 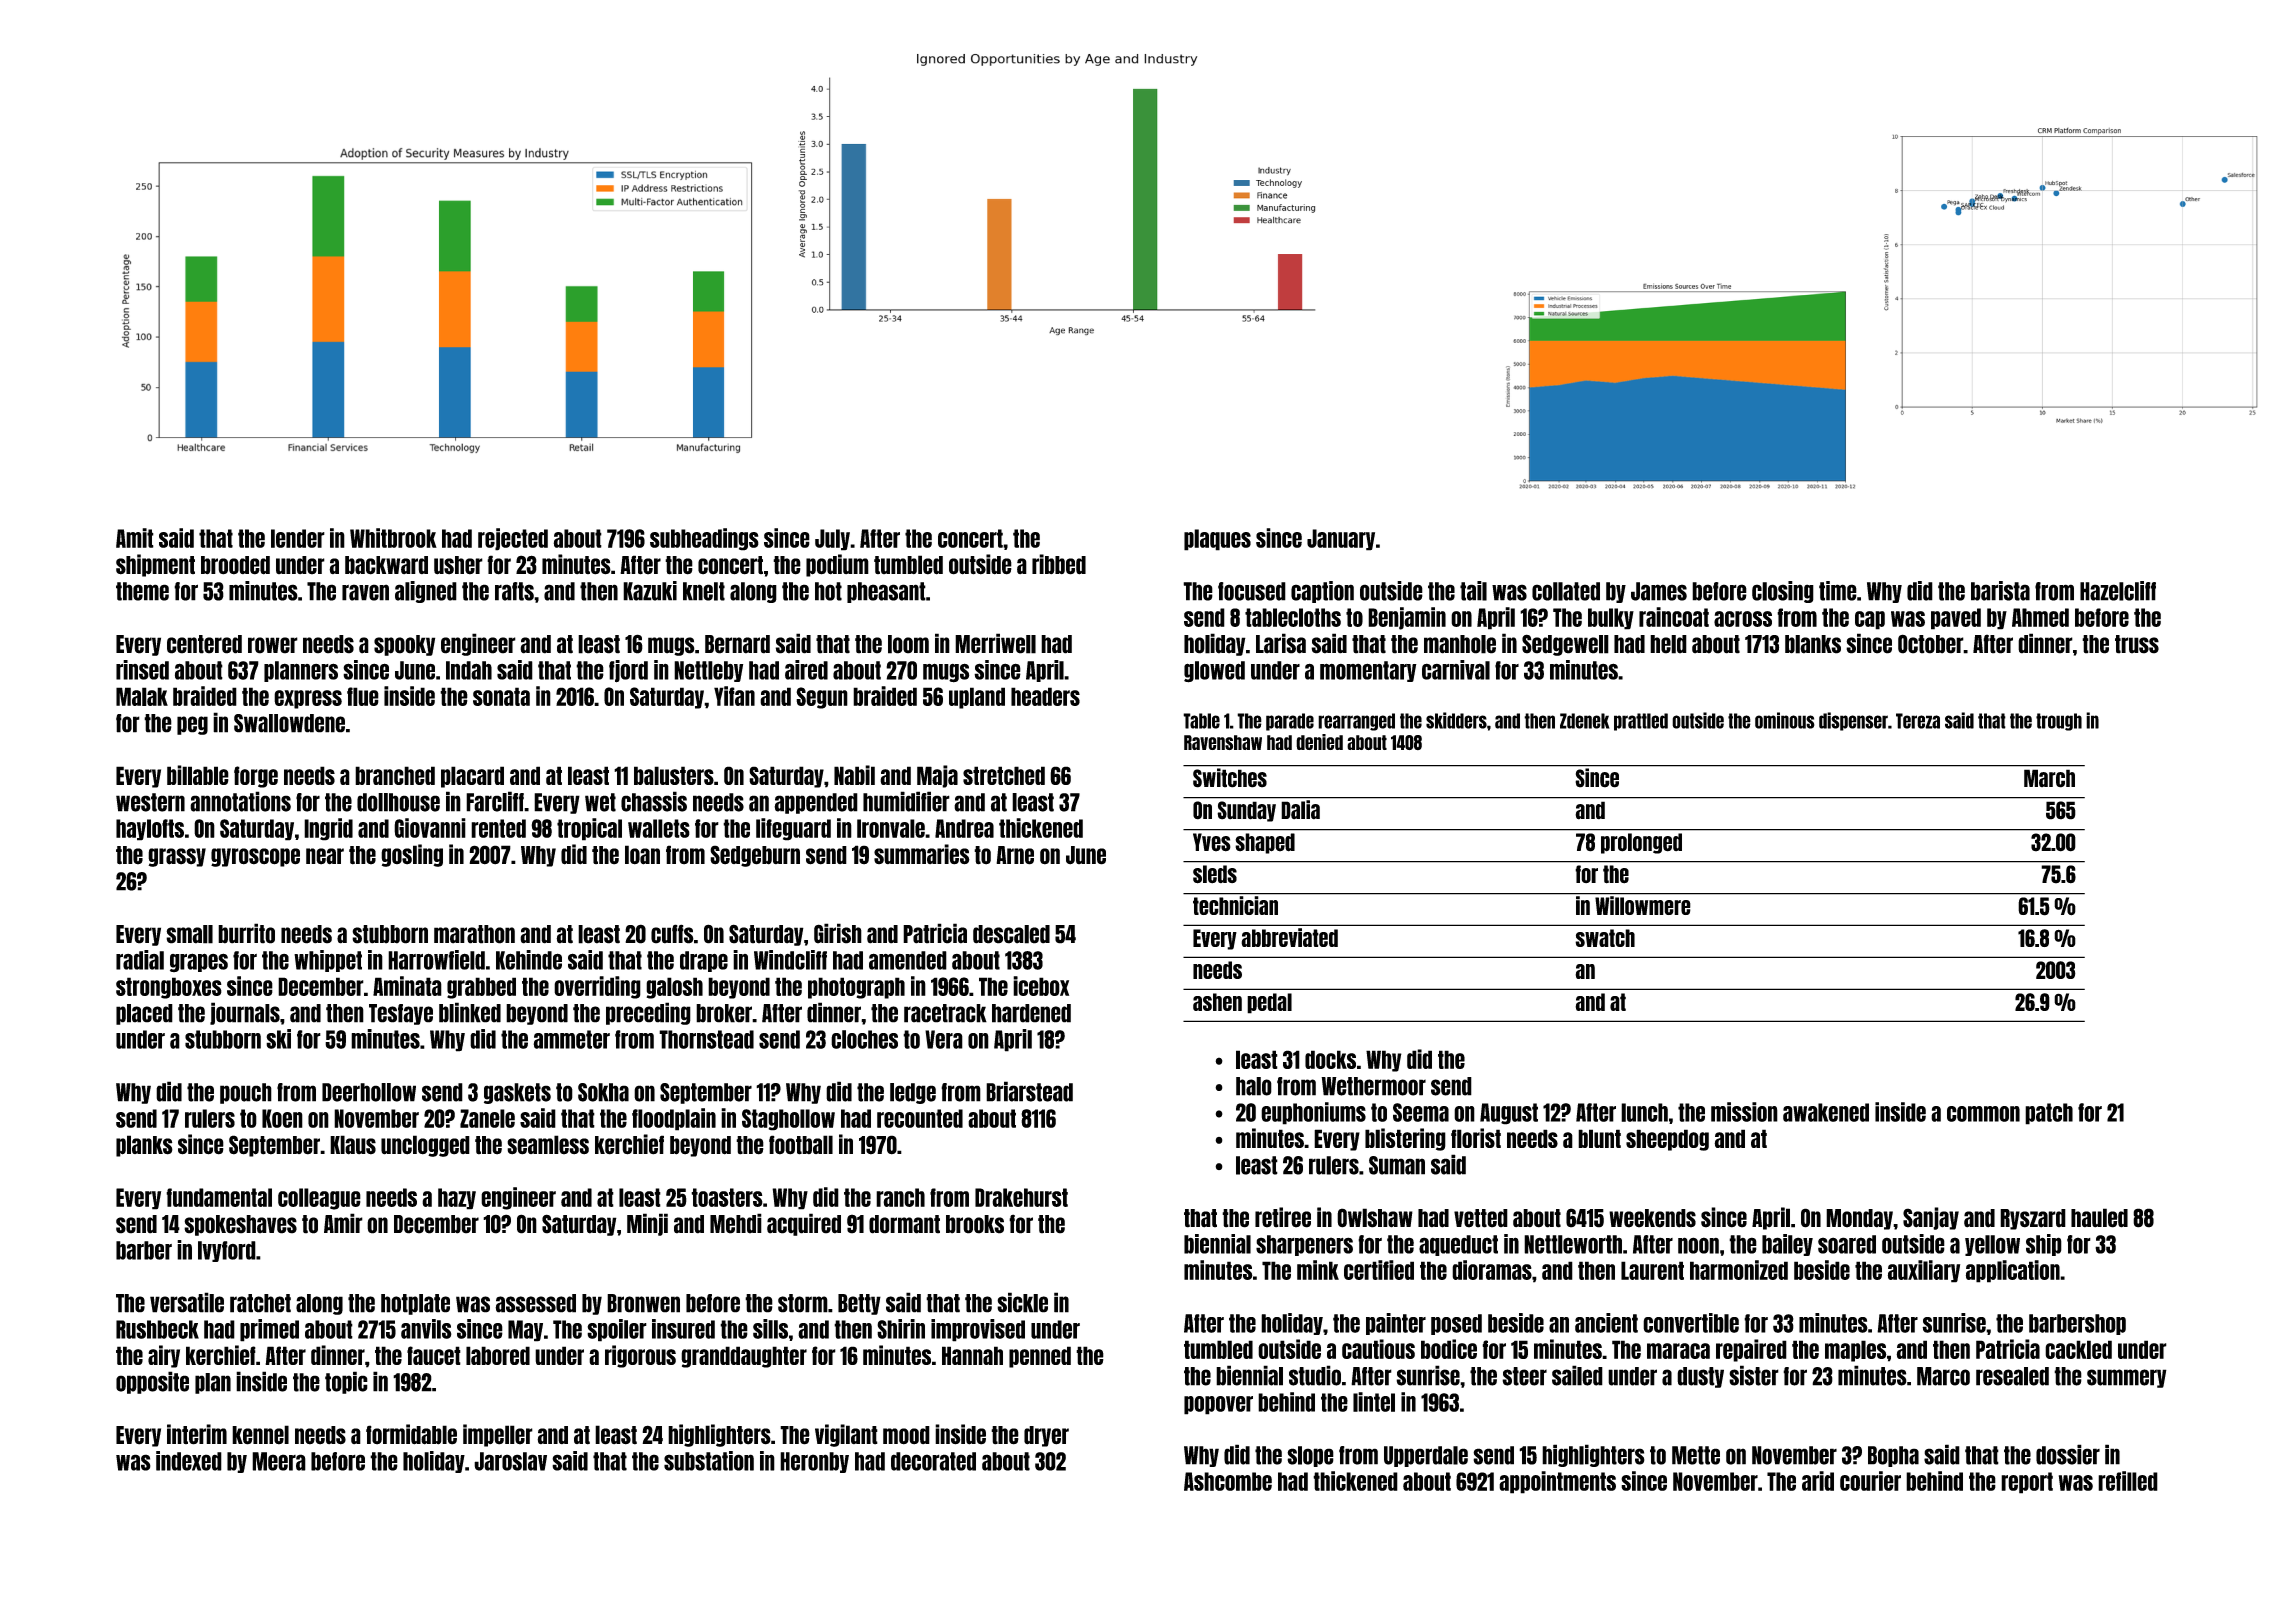 What do you see at coordinates (1059, 564) in the document?
I see `ribbed` at bounding box center [1059, 564].
